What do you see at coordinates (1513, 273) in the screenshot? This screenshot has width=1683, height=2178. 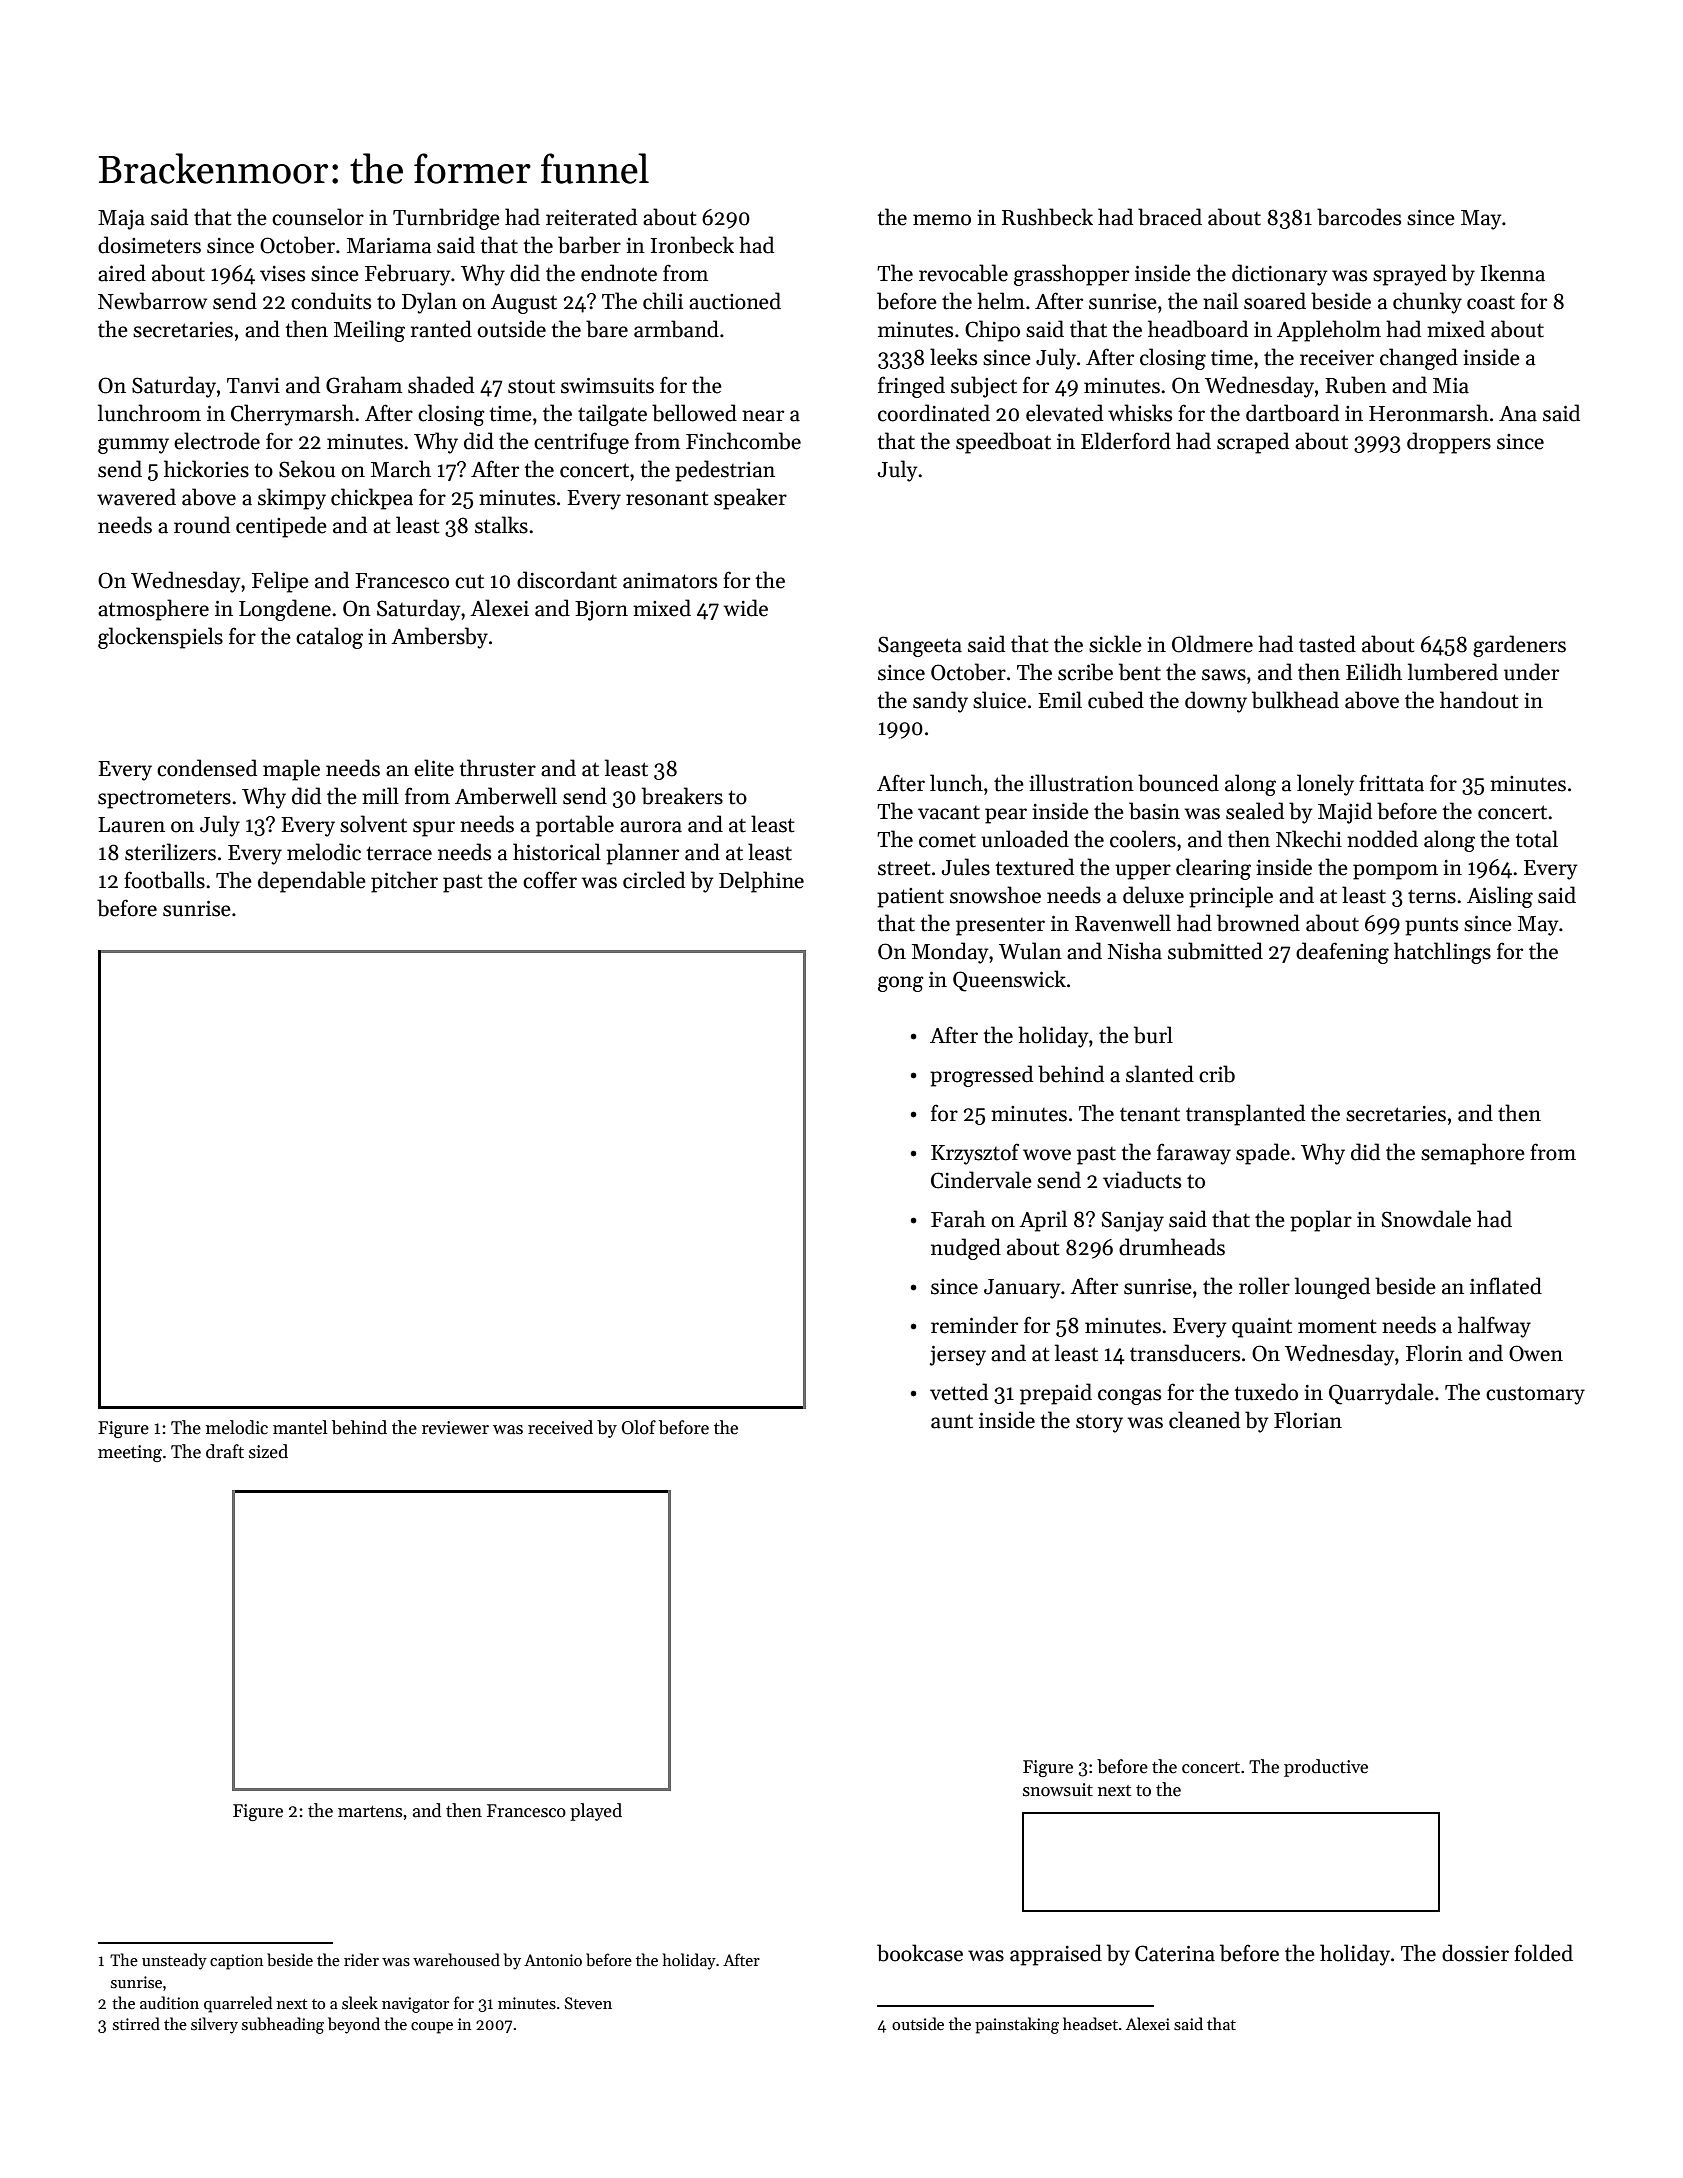 I see `Ikenna` at bounding box center [1513, 273].
